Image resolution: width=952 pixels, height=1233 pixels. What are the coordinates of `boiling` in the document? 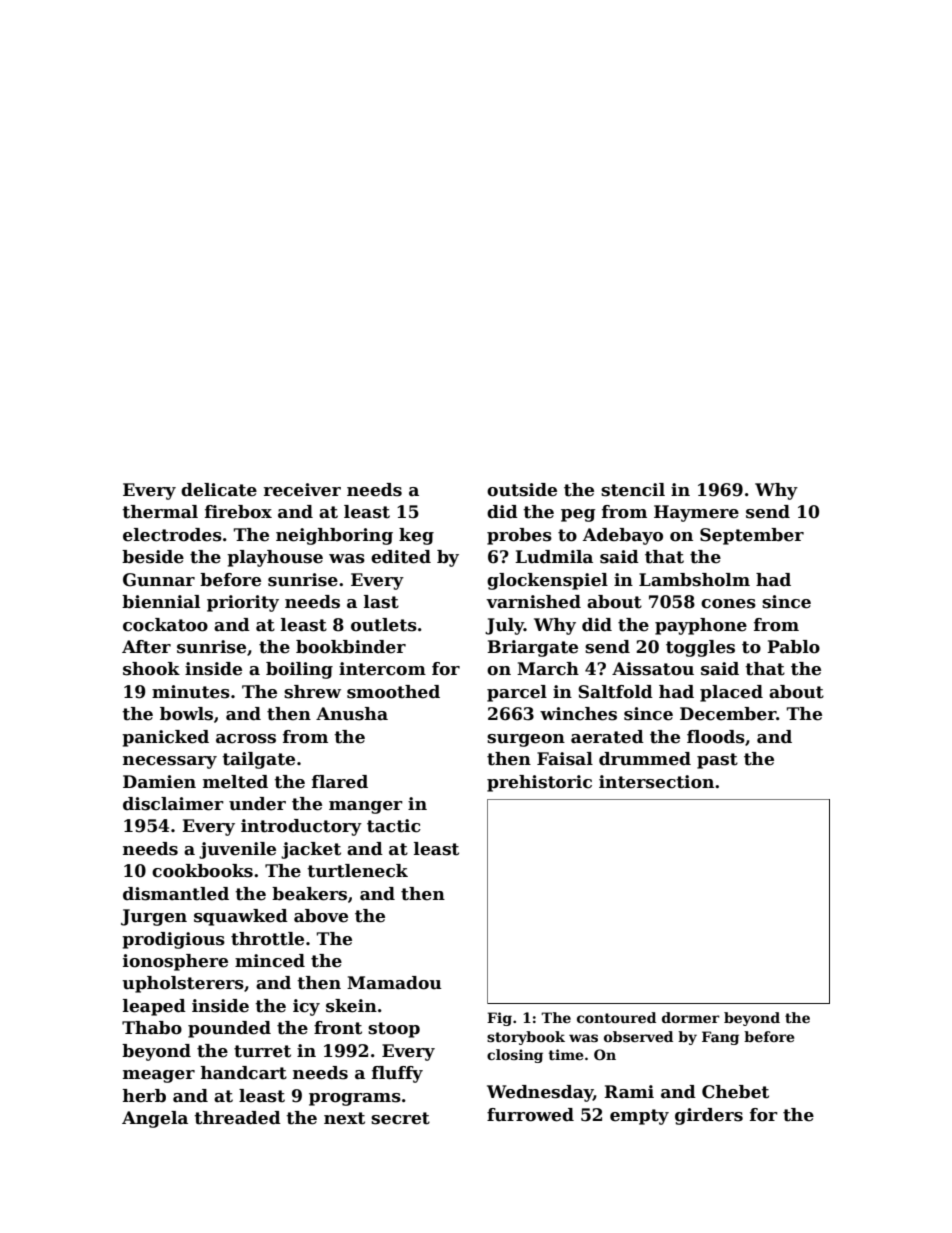 It's located at (299, 670).
